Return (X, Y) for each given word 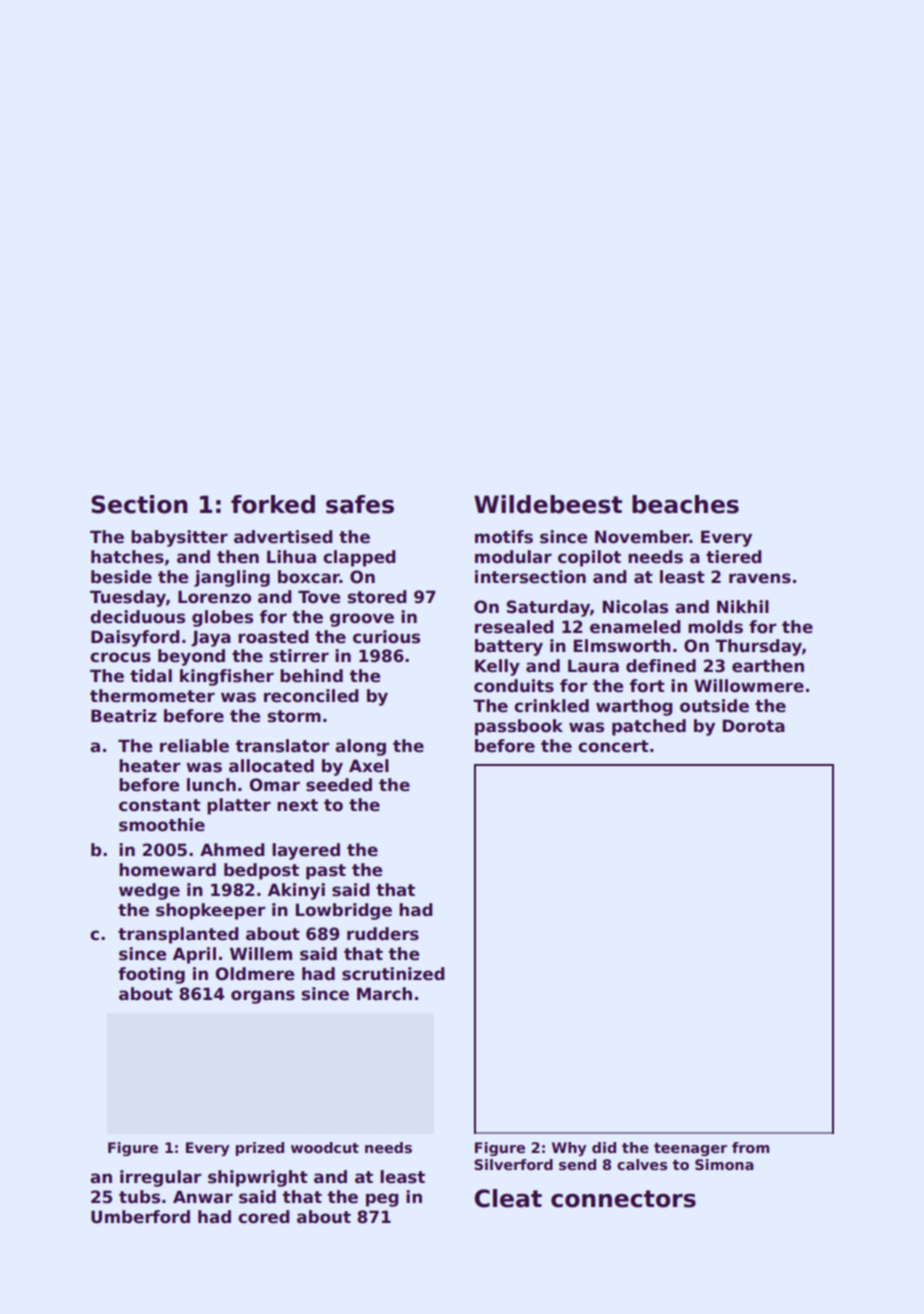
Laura (593, 666)
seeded (339, 785)
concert (613, 746)
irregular (160, 1178)
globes (222, 618)
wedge (149, 891)
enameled (635, 627)
